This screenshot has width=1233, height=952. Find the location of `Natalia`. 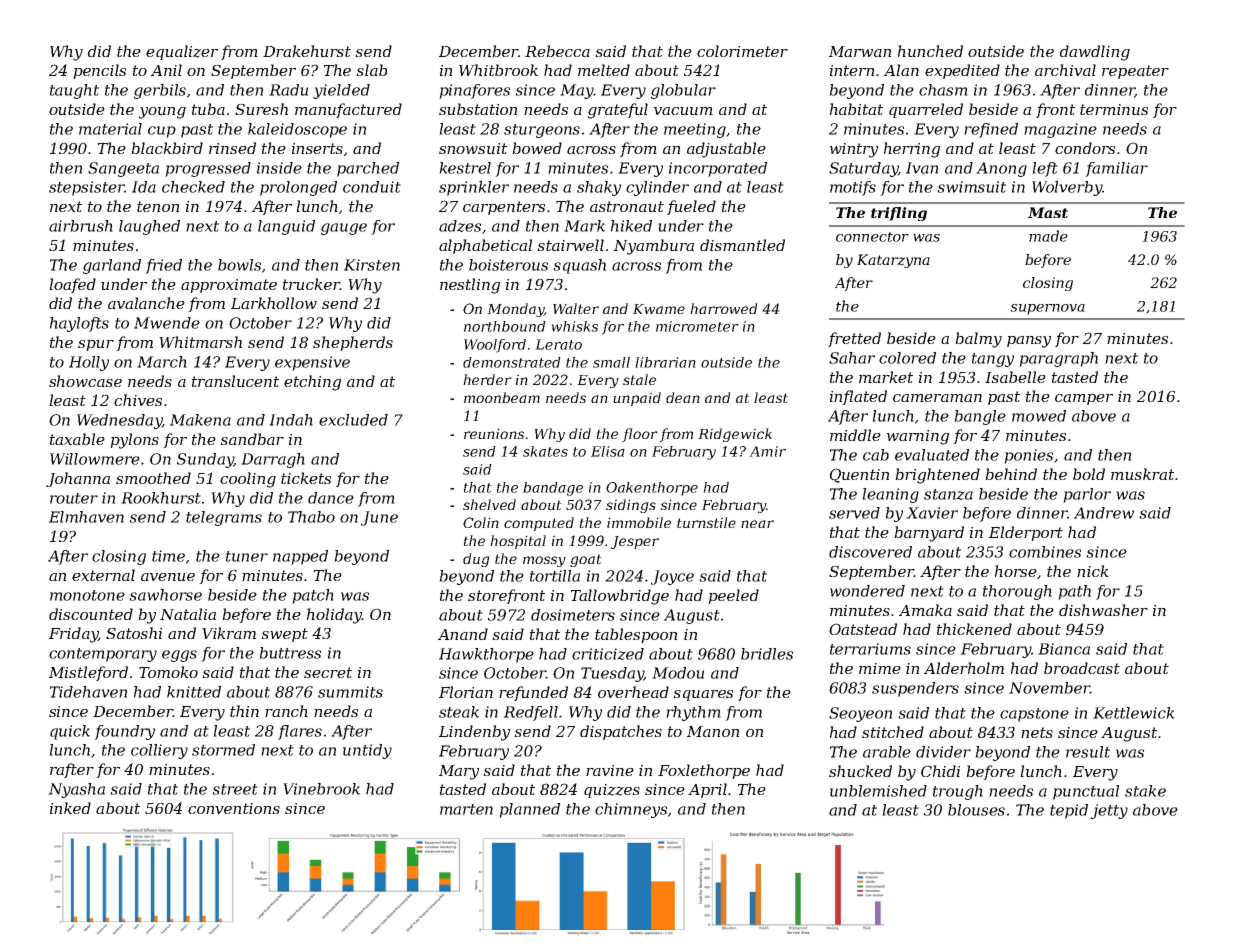

Natalia is located at coordinates (188, 614).
